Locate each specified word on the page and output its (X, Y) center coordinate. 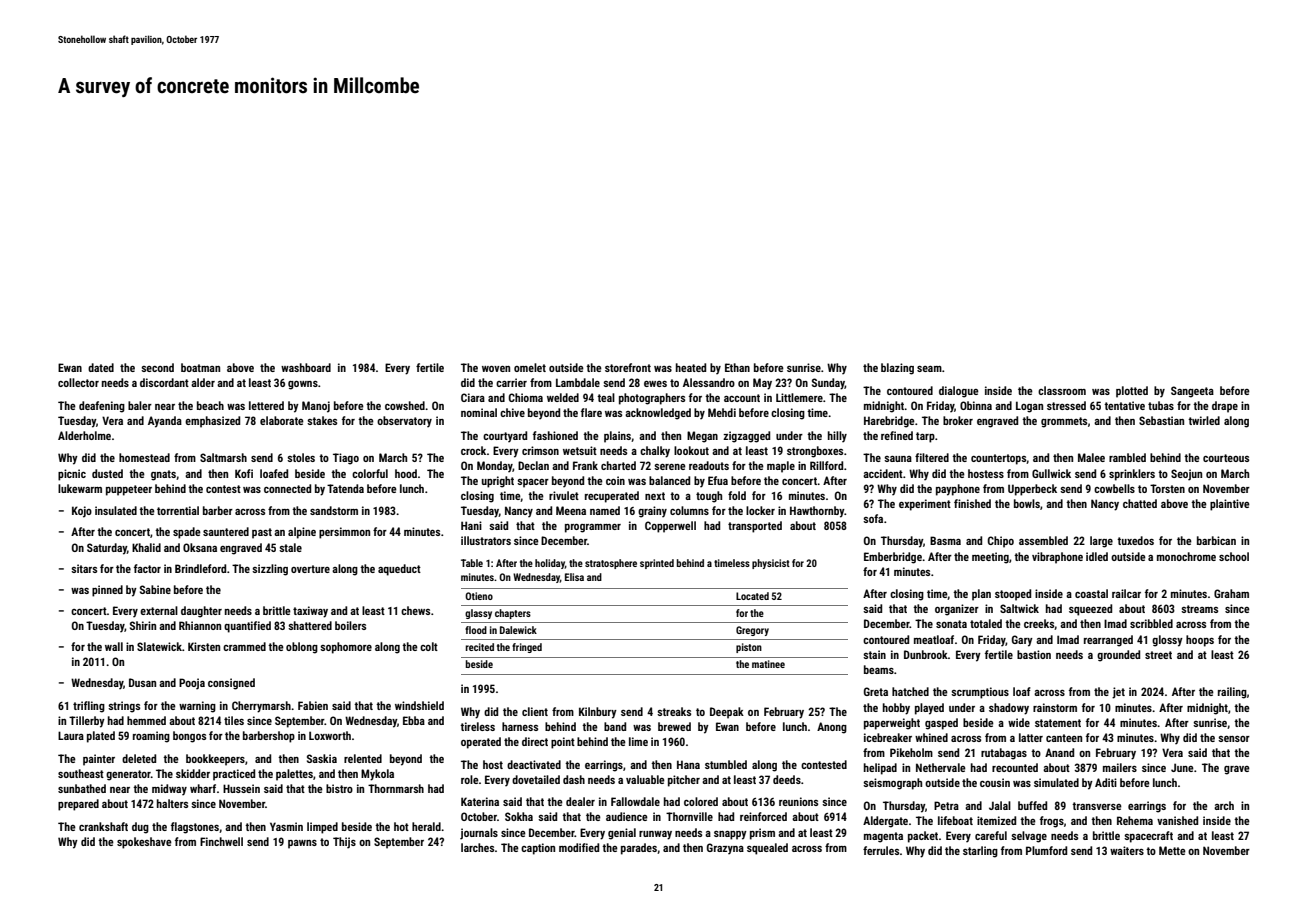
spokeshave (144, 843)
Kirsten (204, 646)
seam (929, 369)
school (1234, 556)
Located (752, 596)
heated (691, 367)
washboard (306, 367)
